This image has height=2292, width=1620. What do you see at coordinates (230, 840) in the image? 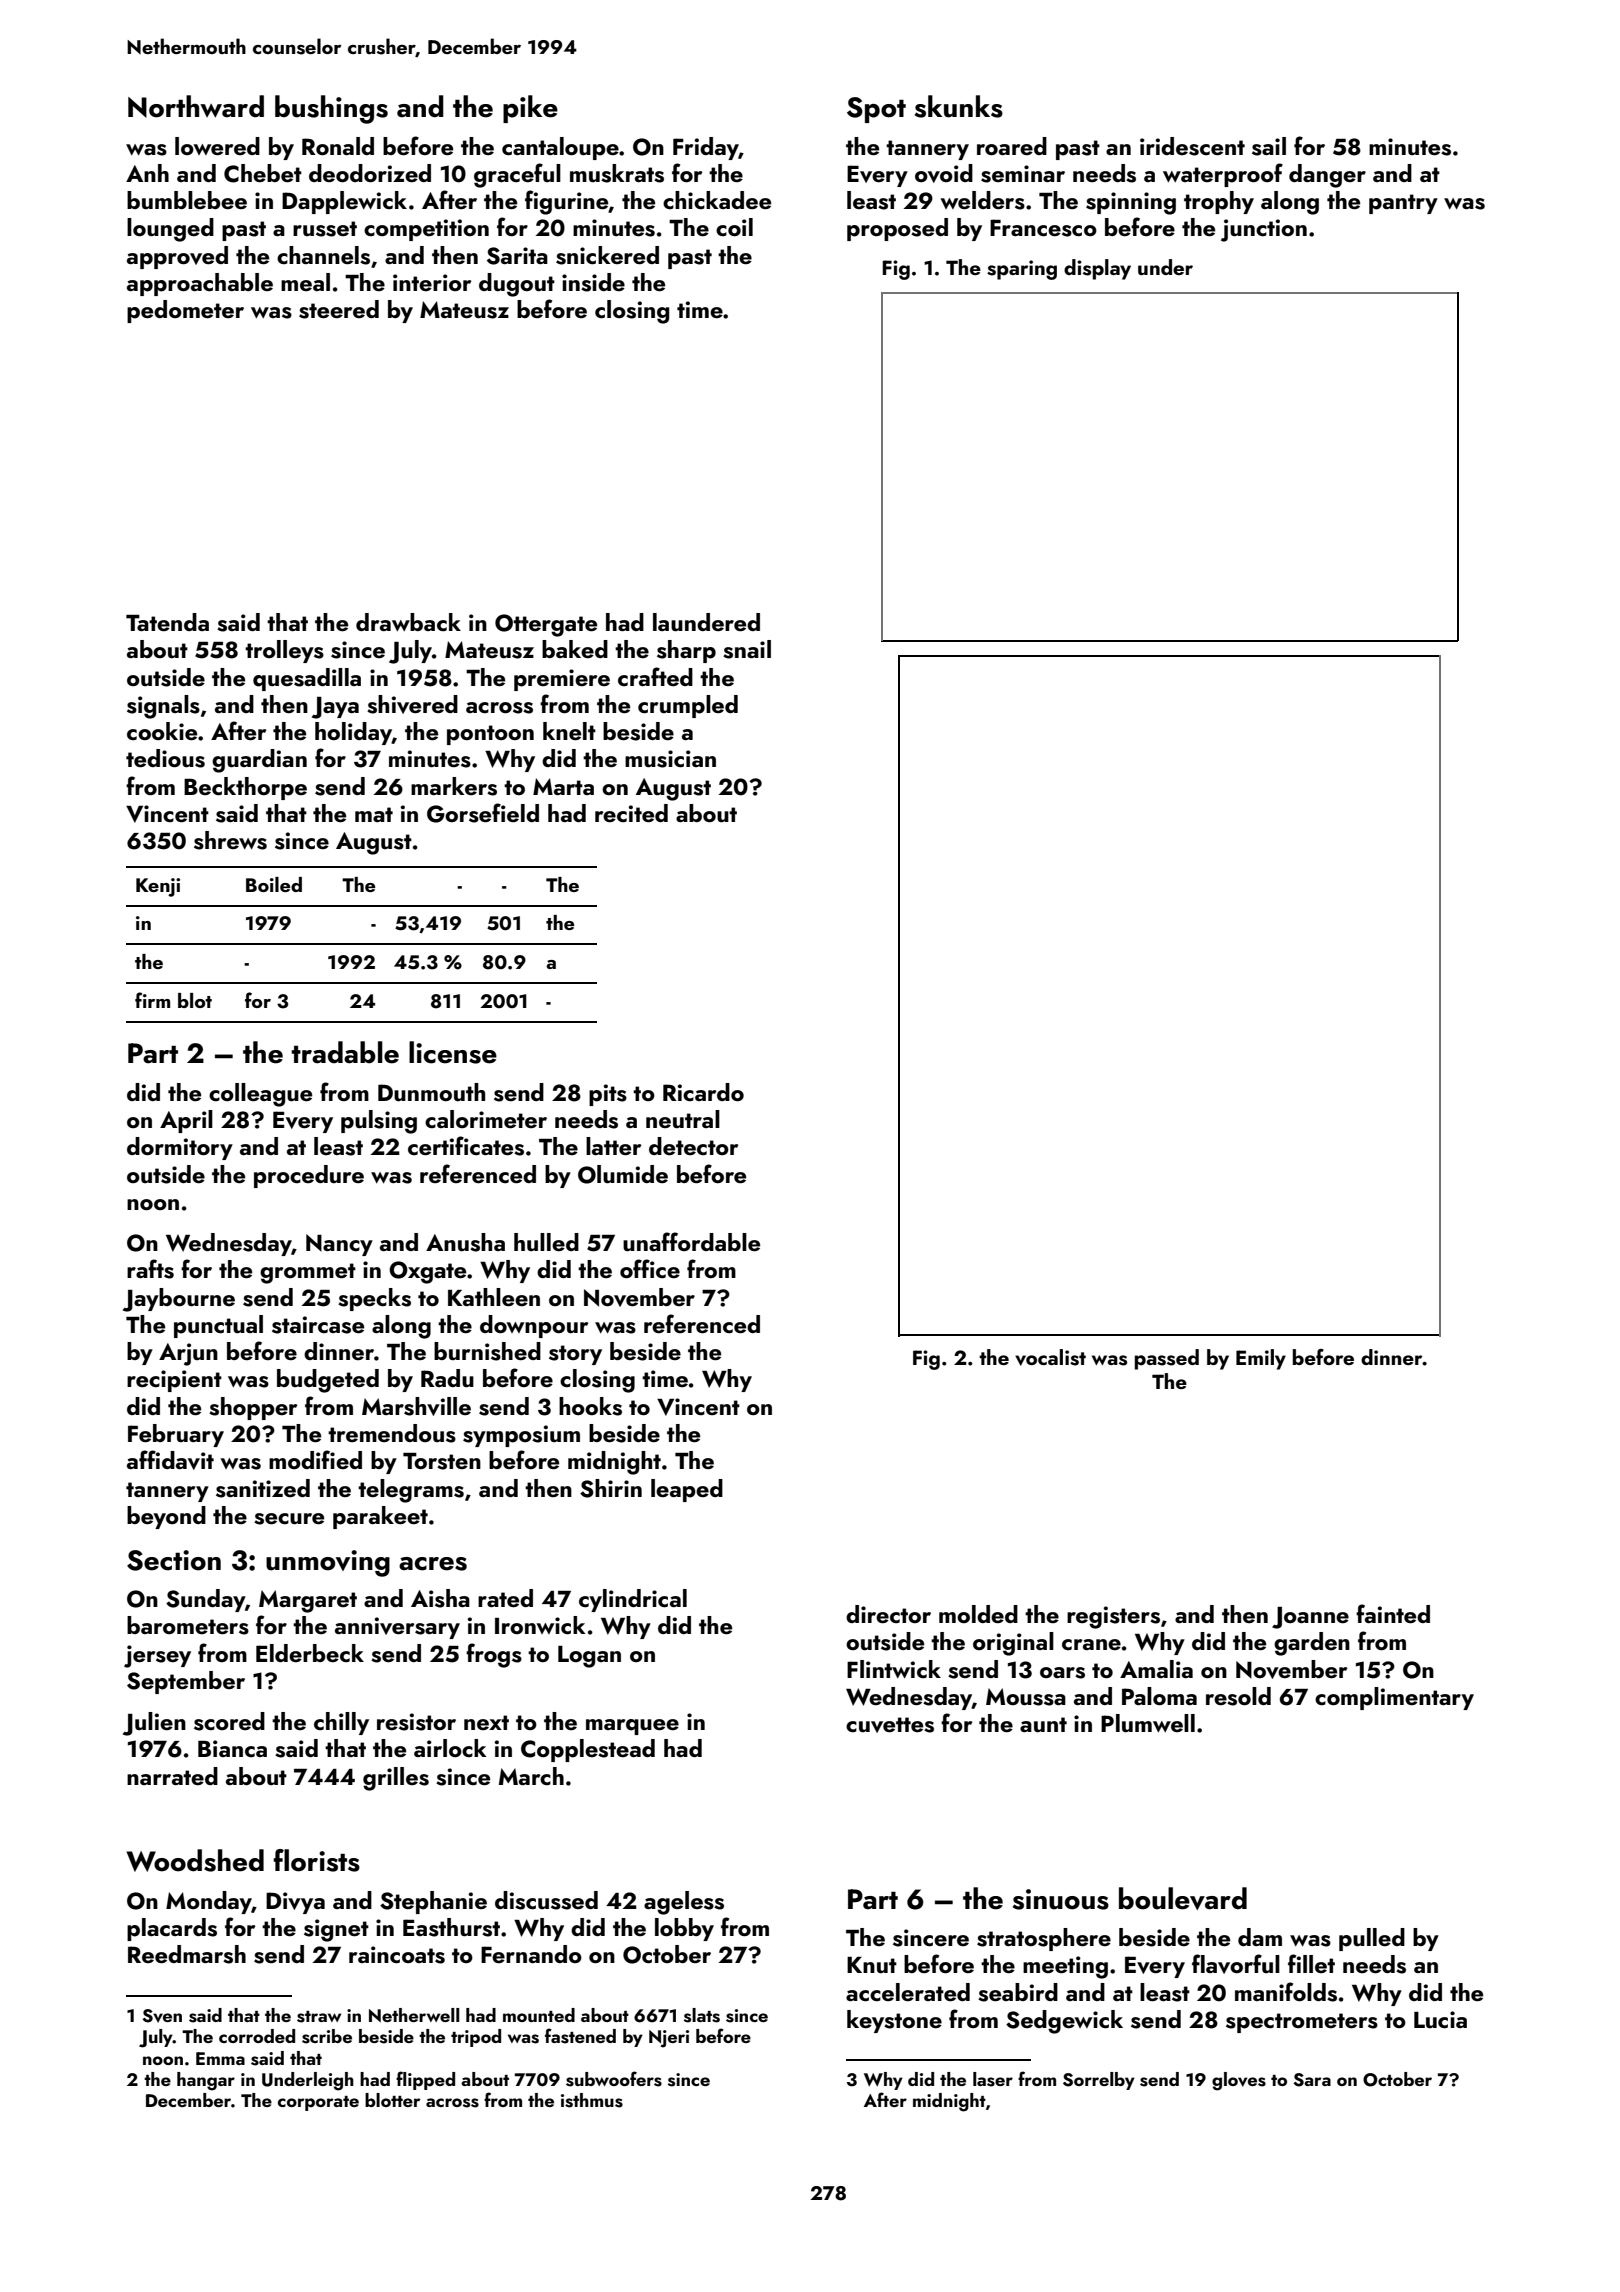
I see `shrews` at bounding box center [230, 840].
